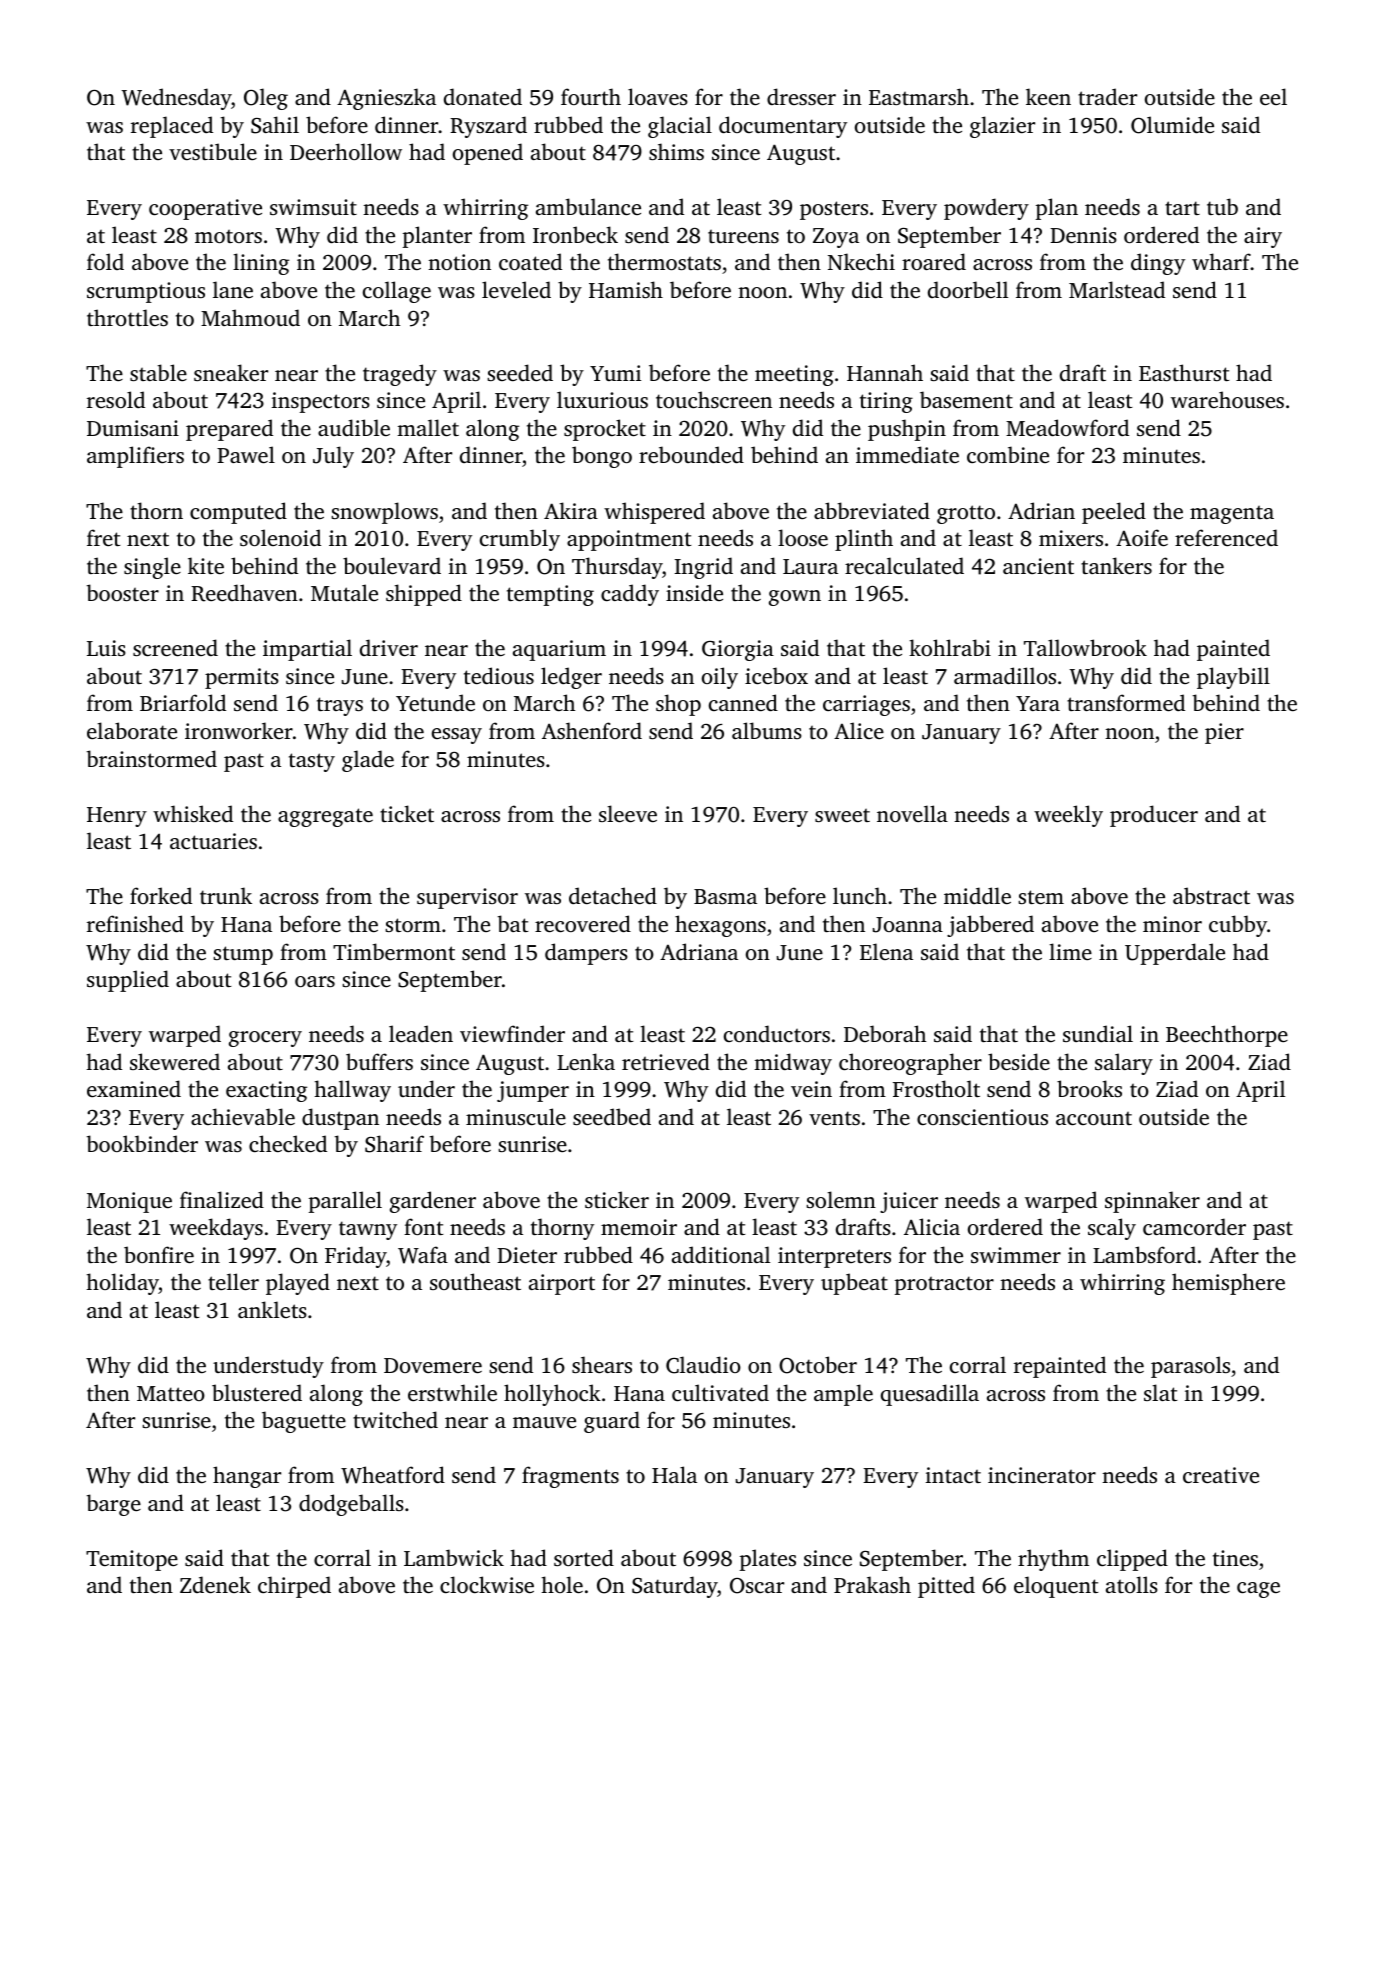 This page has height=1969, width=1386. What do you see at coordinates (570, 1477) in the page?
I see `fragments` at bounding box center [570, 1477].
